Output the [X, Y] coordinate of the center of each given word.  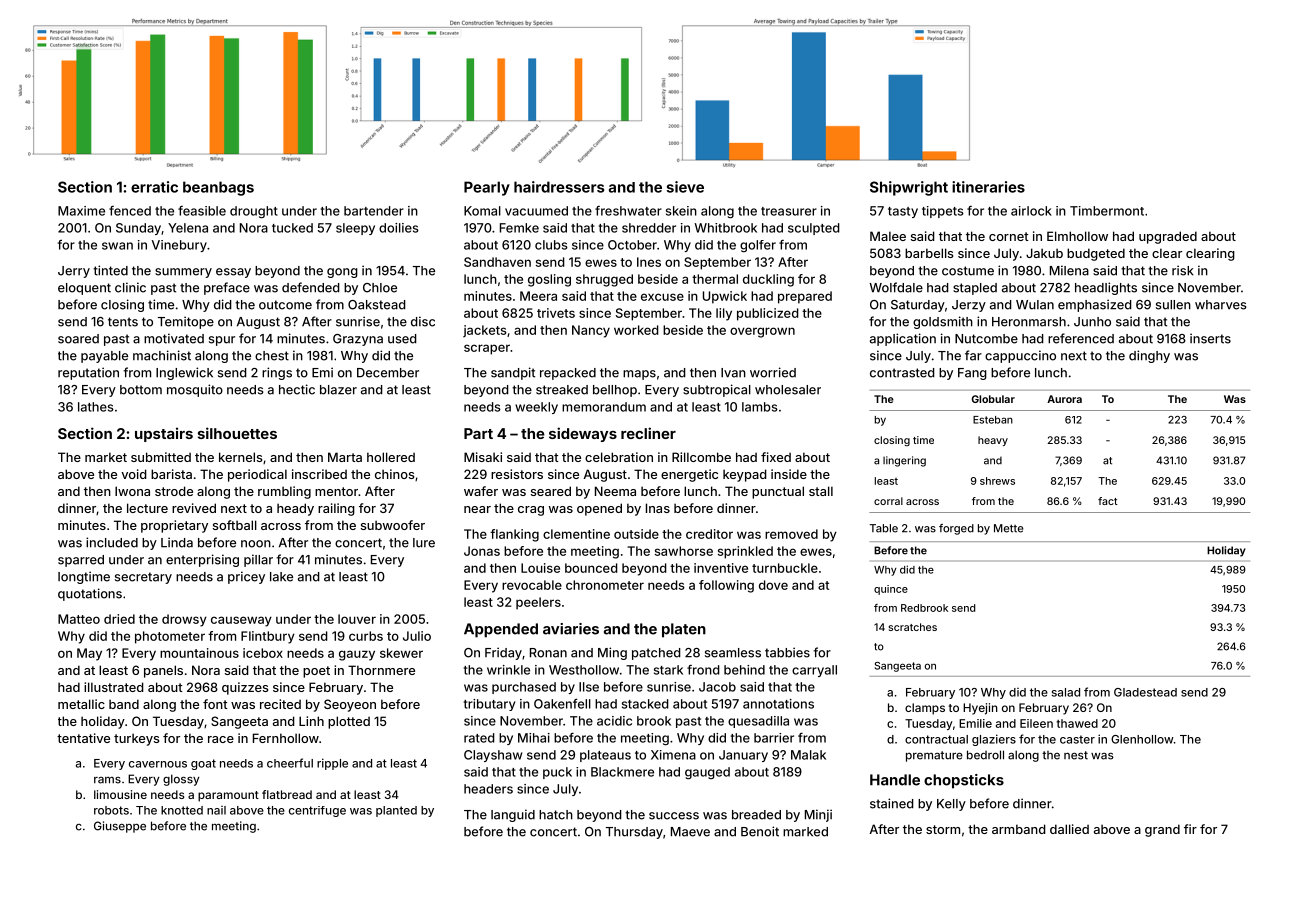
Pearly [487, 188]
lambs [760, 407]
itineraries [988, 187]
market [106, 457]
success [674, 816]
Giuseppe [120, 827]
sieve [685, 187]
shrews [997, 481]
